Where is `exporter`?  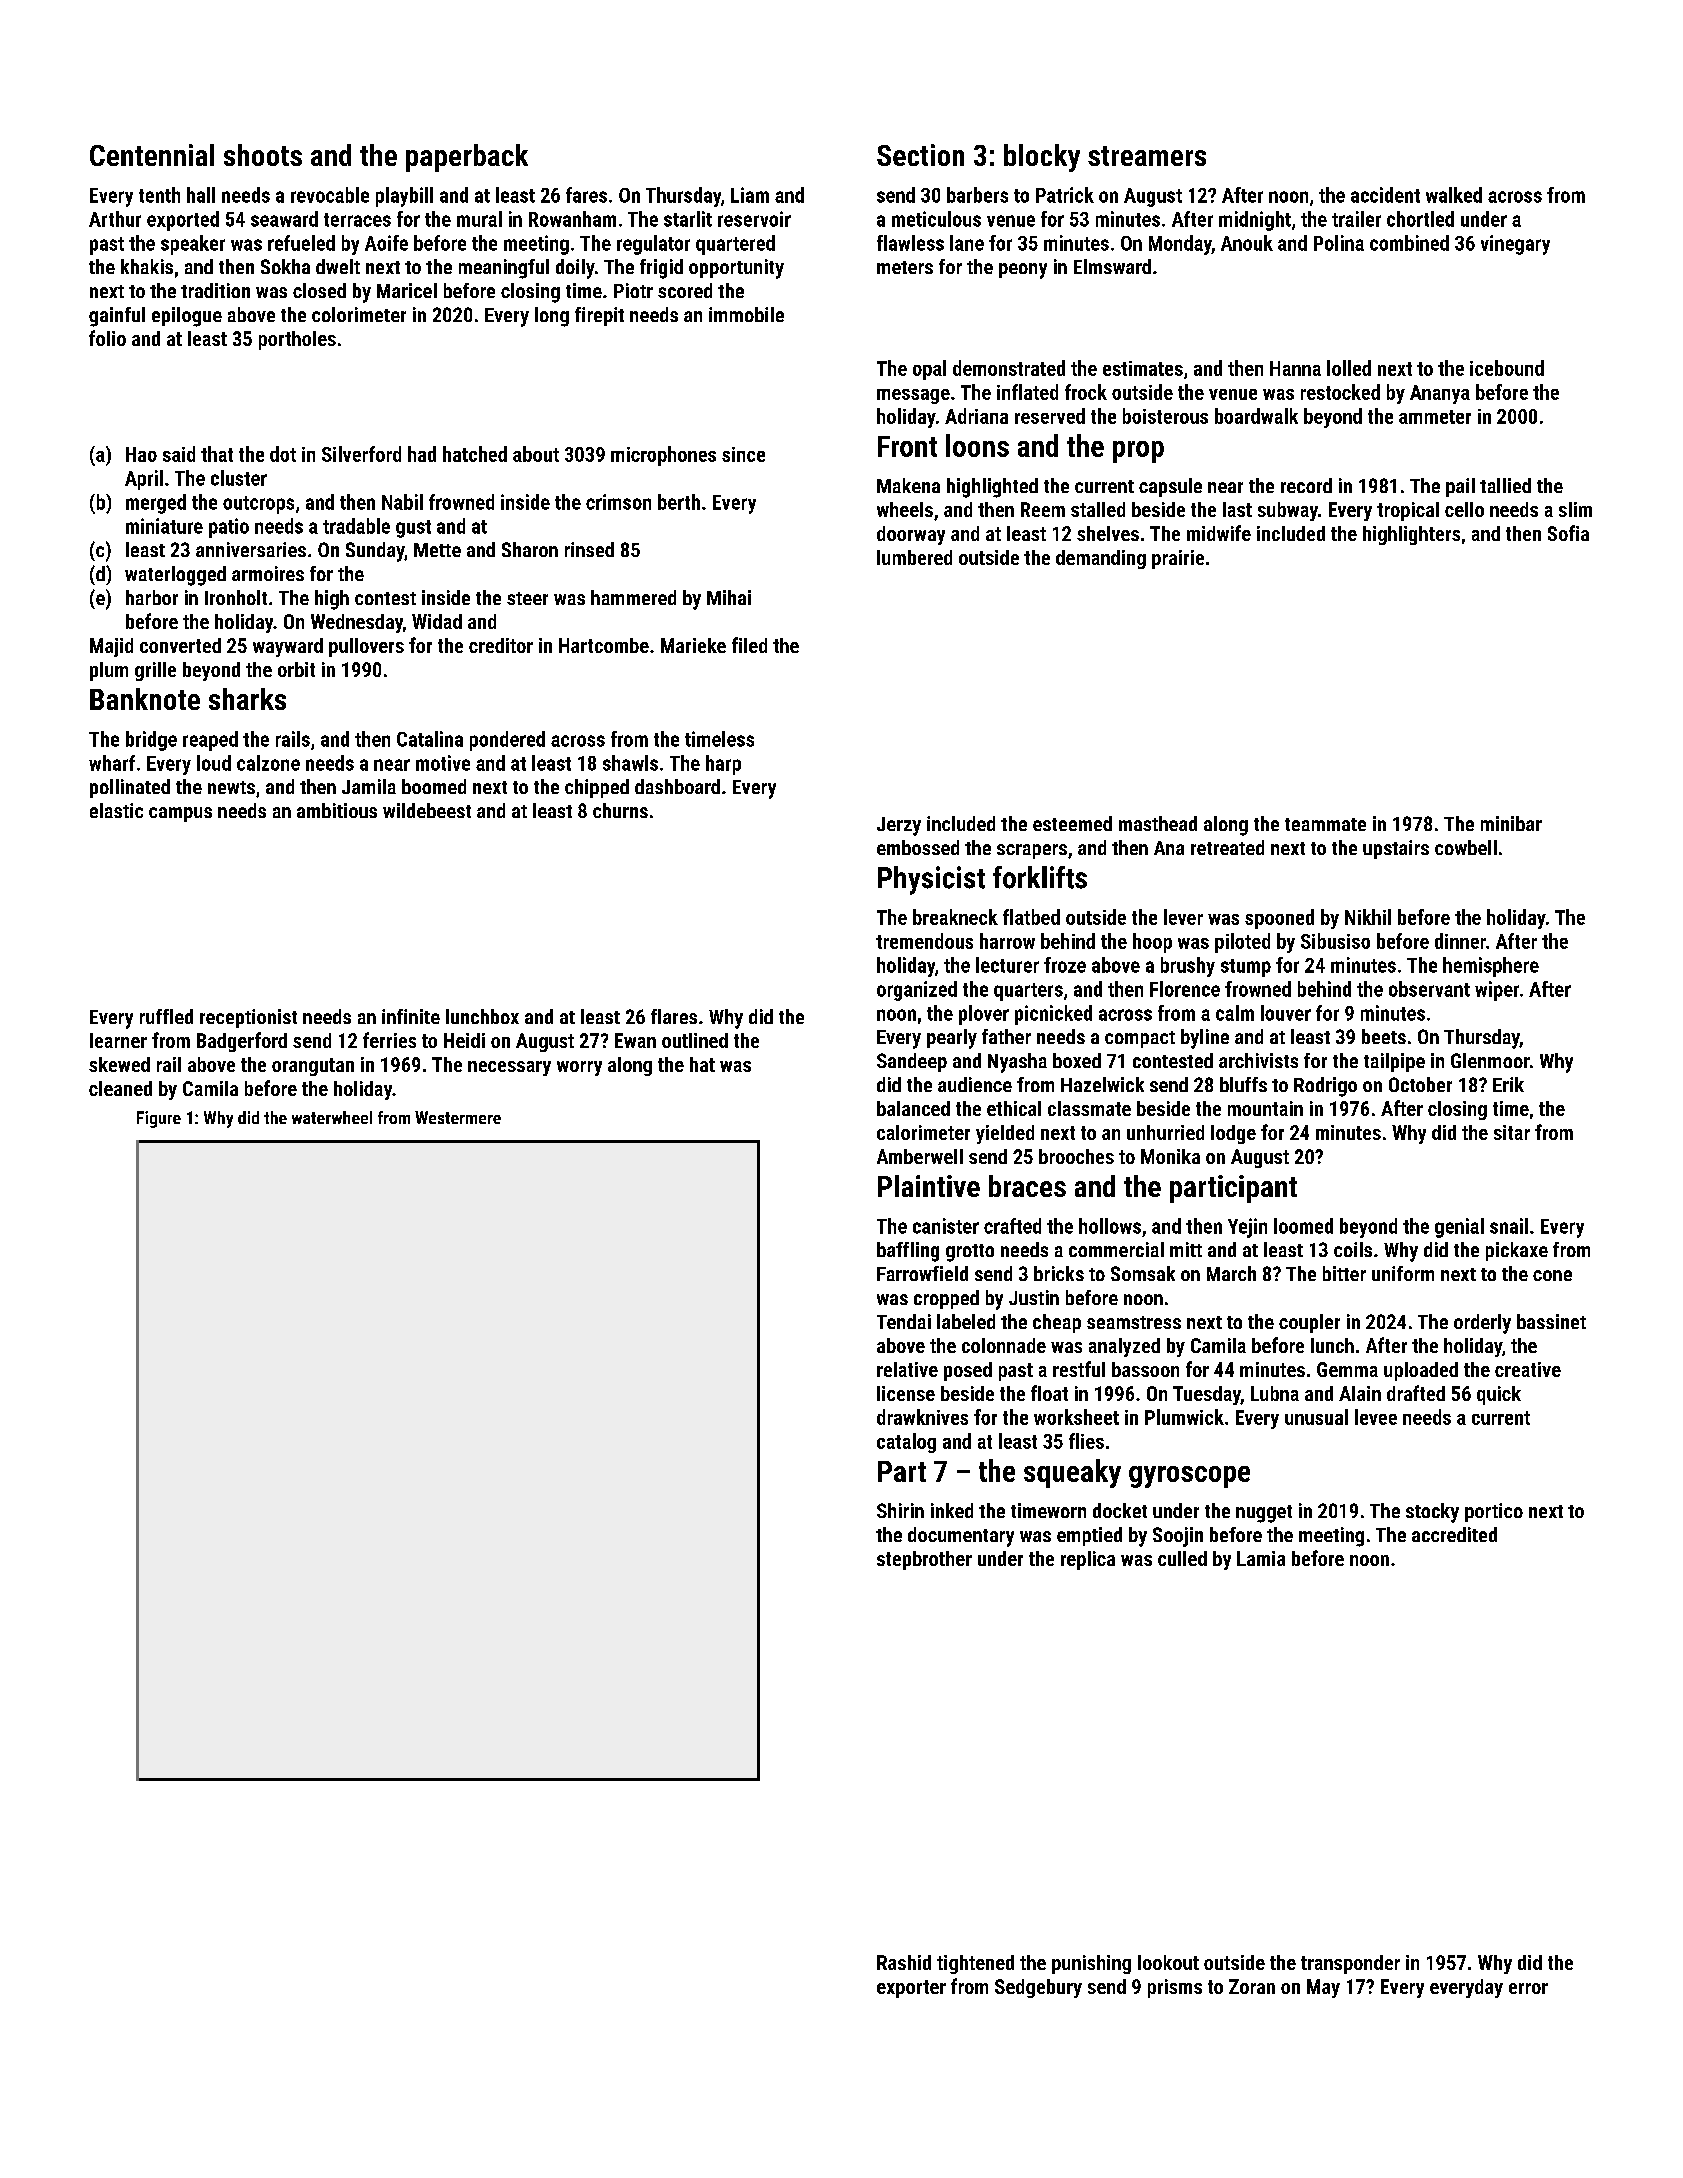 exporter is located at coordinates (911, 1989).
